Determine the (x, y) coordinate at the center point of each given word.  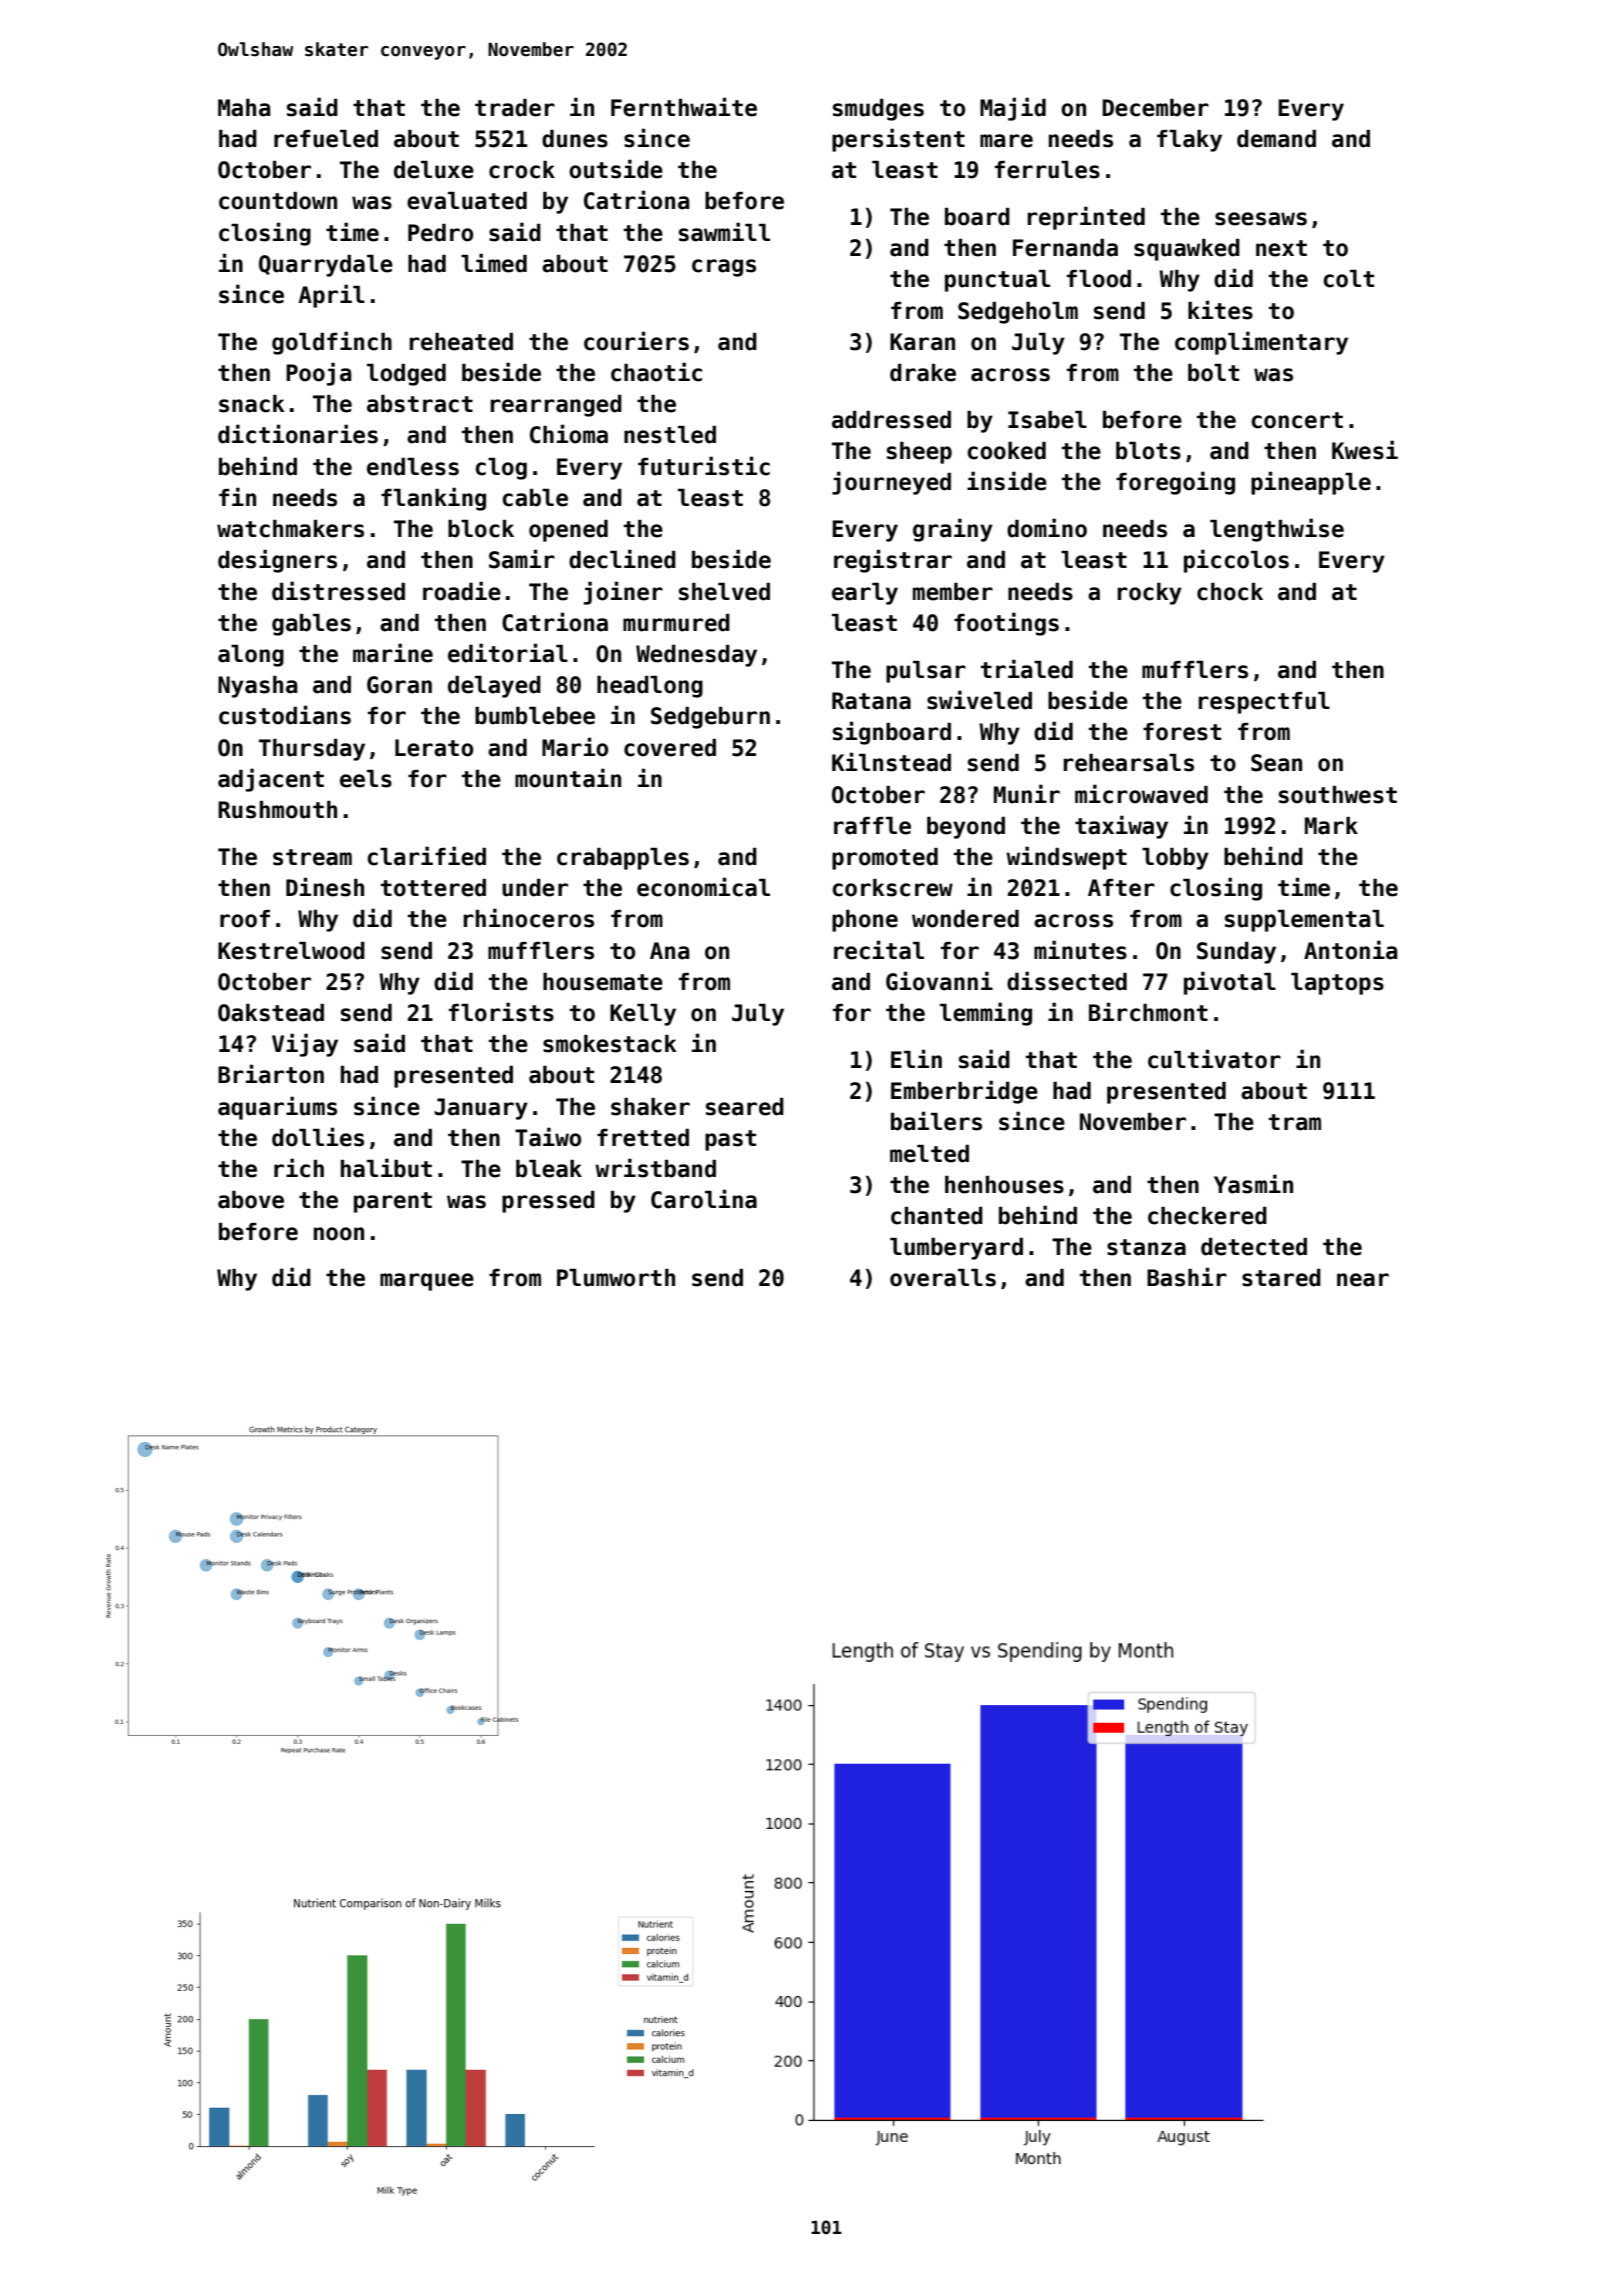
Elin (916, 1058)
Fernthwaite (684, 107)
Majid (1013, 109)
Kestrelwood (291, 951)
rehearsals (1129, 763)
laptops (1337, 984)
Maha (244, 108)
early (865, 594)
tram (1295, 1122)
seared (745, 1107)
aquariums (277, 1108)
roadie (462, 591)
